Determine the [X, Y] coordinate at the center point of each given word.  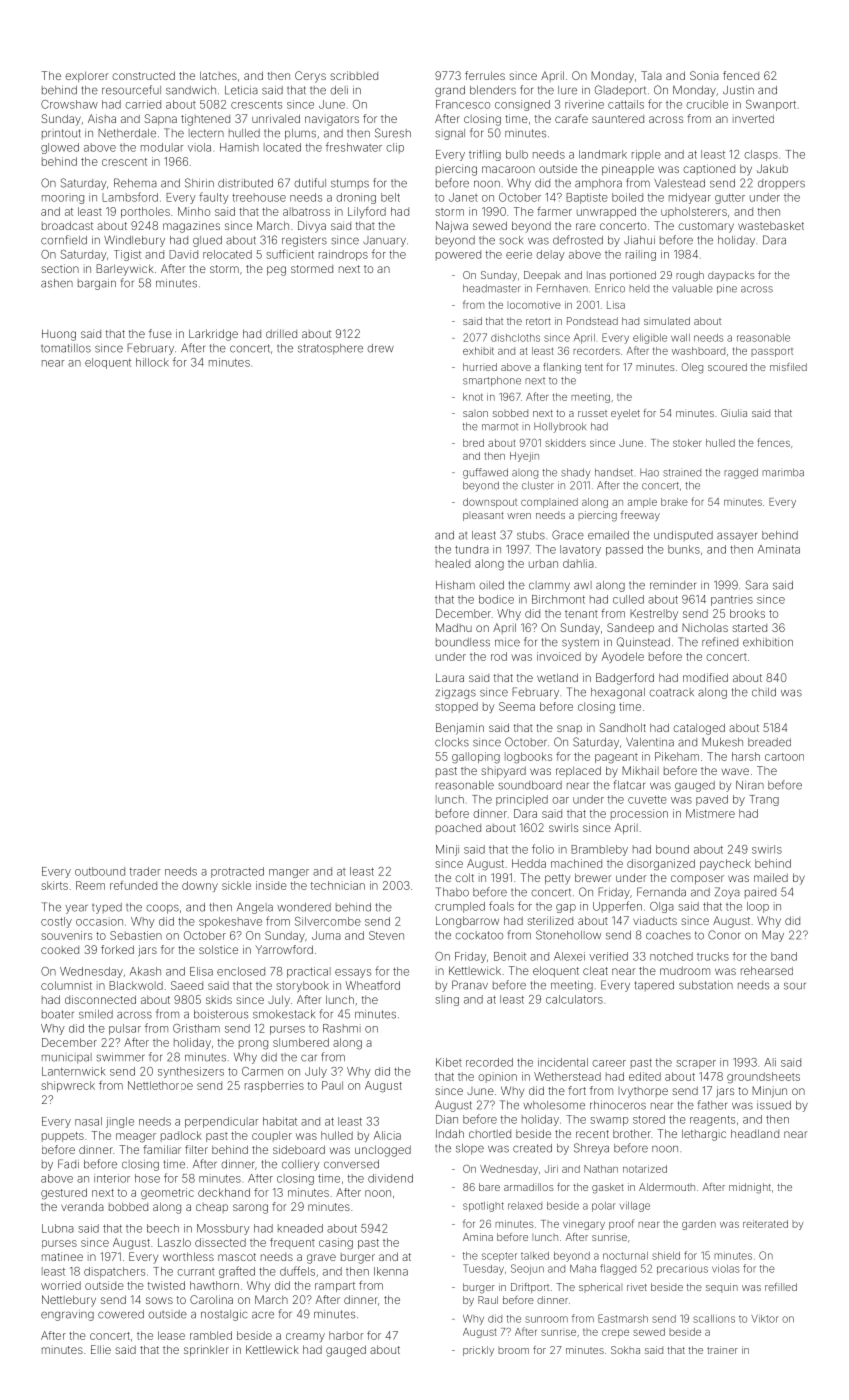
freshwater [354, 147]
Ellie [101, 1349]
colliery [300, 1165]
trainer [722, 1350]
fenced [741, 75]
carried [143, 104]
